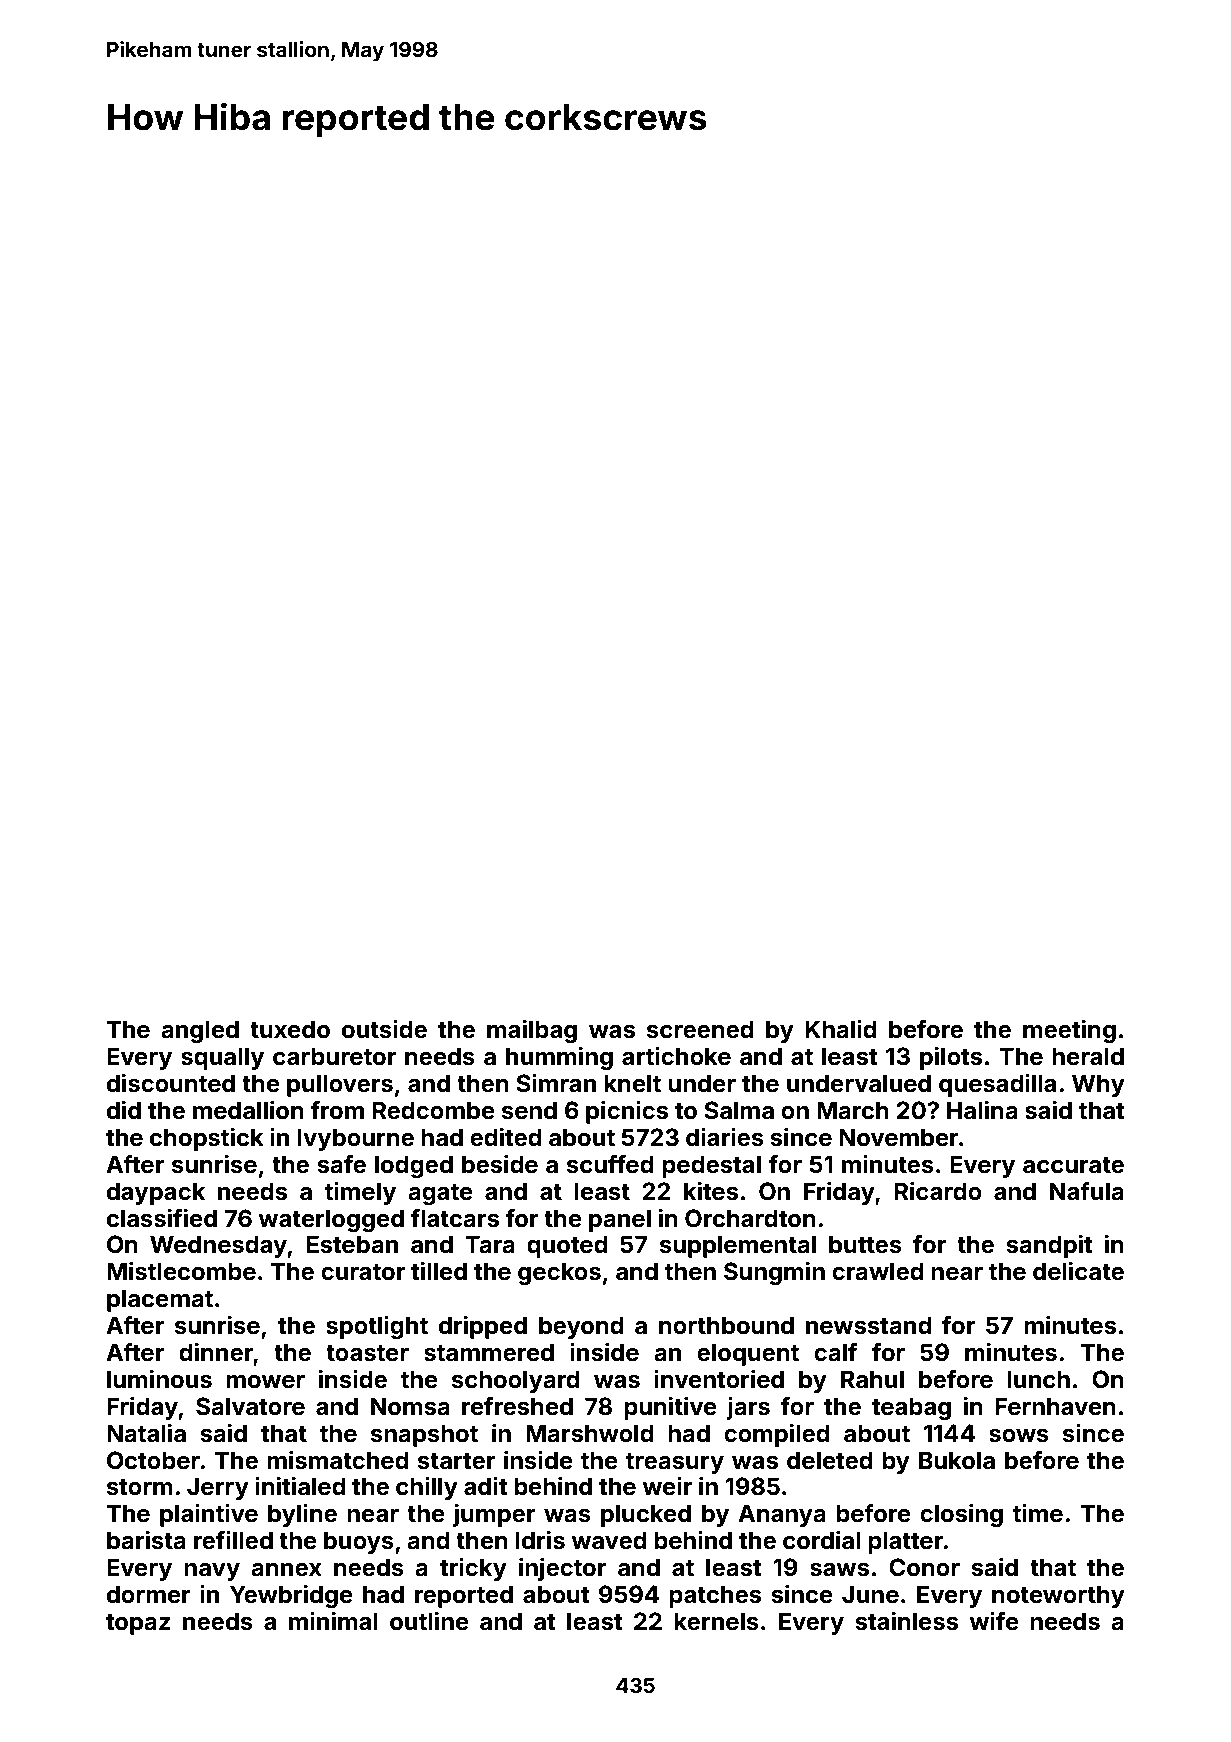  Describe the element at coordinates (774, 1273) in the screenshot. I see `Sungmin` at that location.
